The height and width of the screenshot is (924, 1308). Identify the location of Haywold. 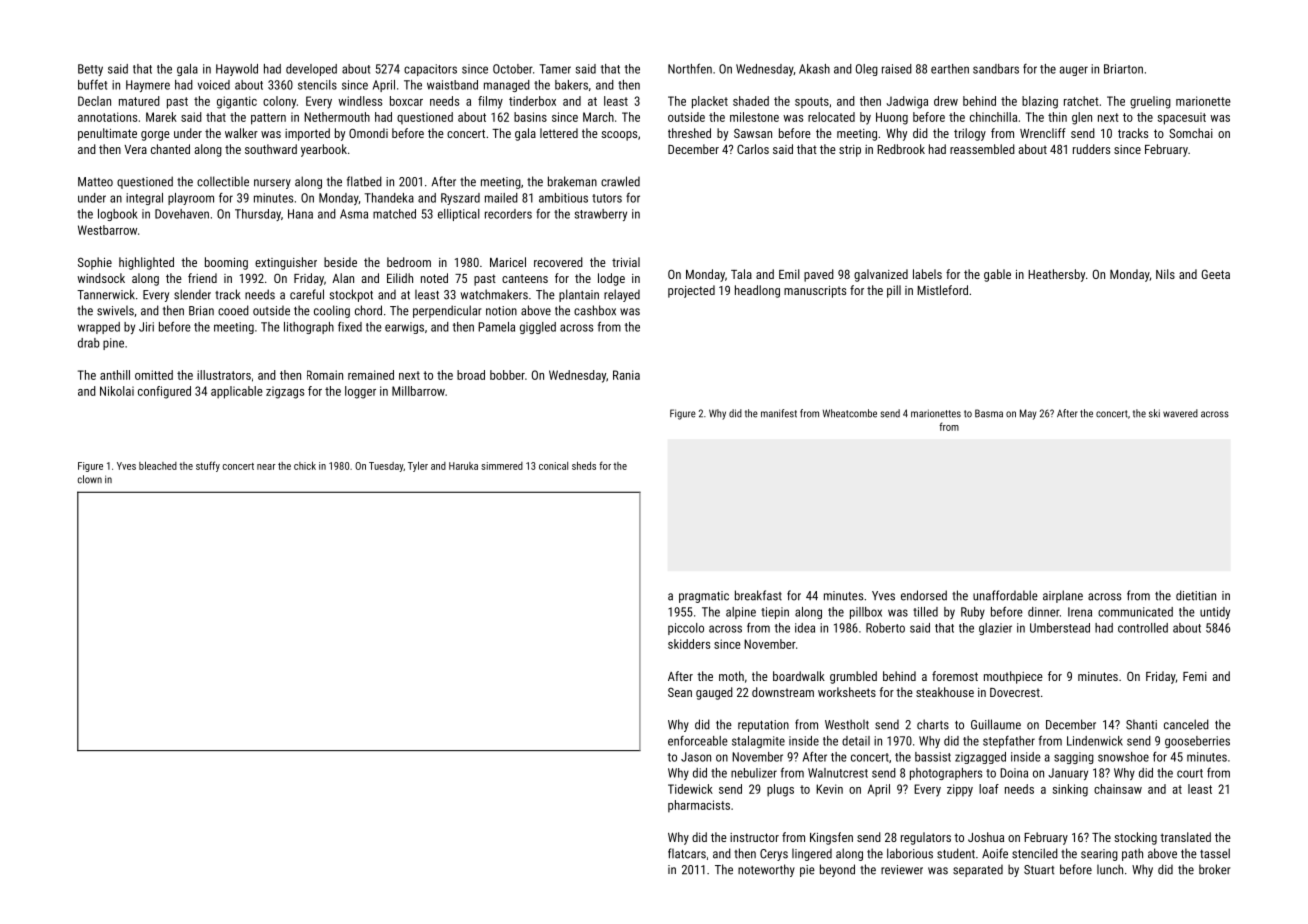
(237, 70).
